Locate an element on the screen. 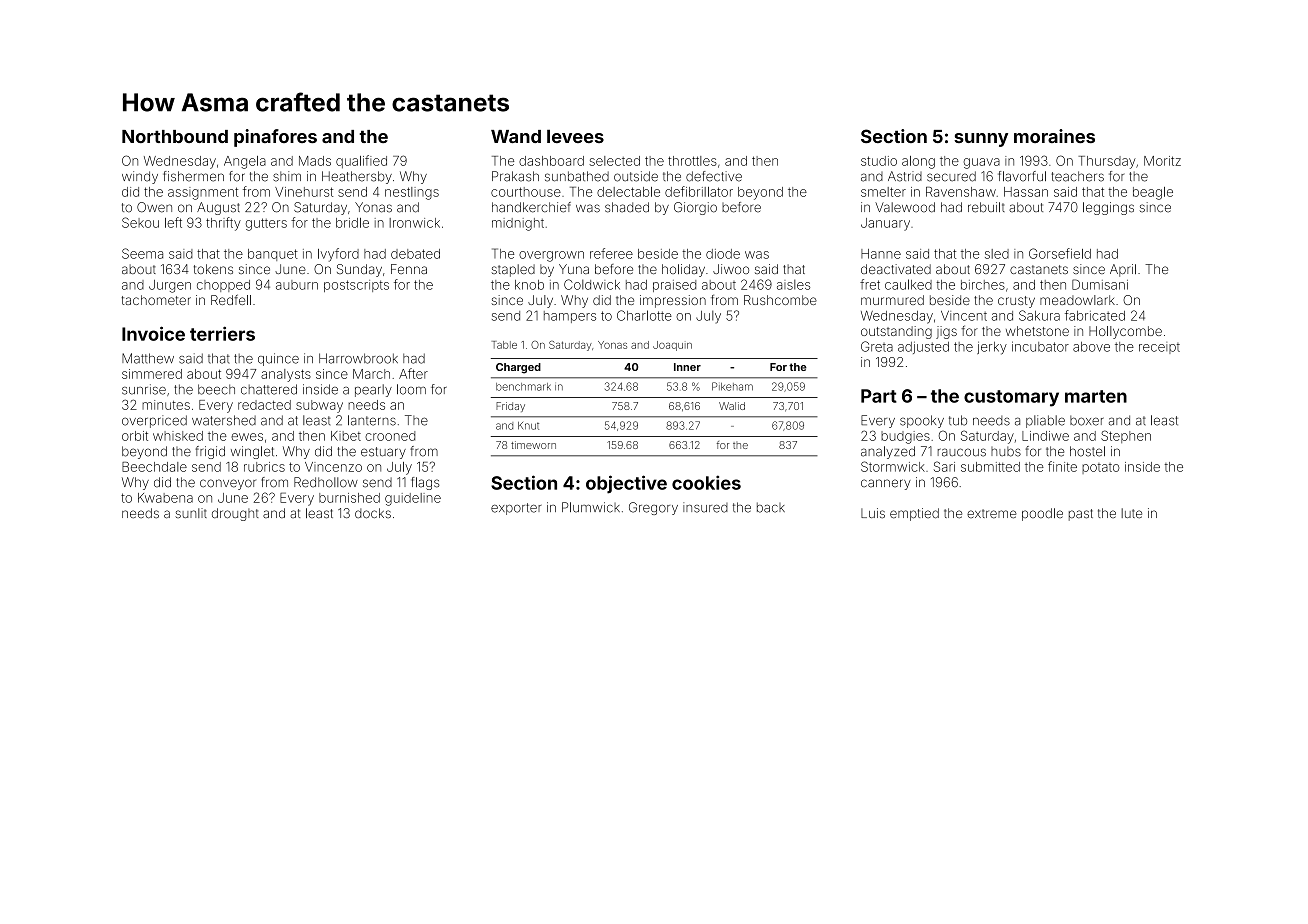  Northbound is located at coordinates (175, 136).
